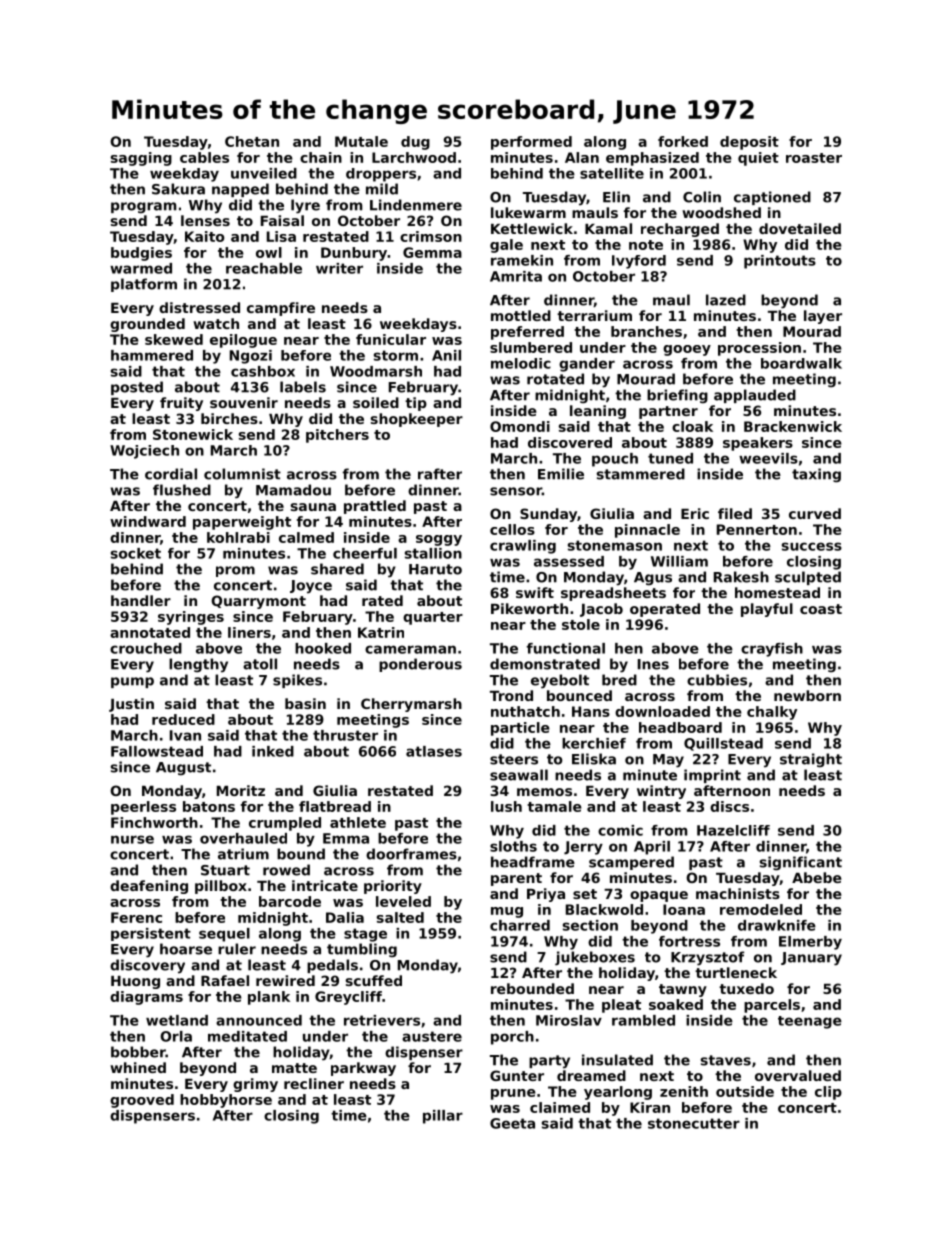  I want to click on Sunday, so click(548, 515).
